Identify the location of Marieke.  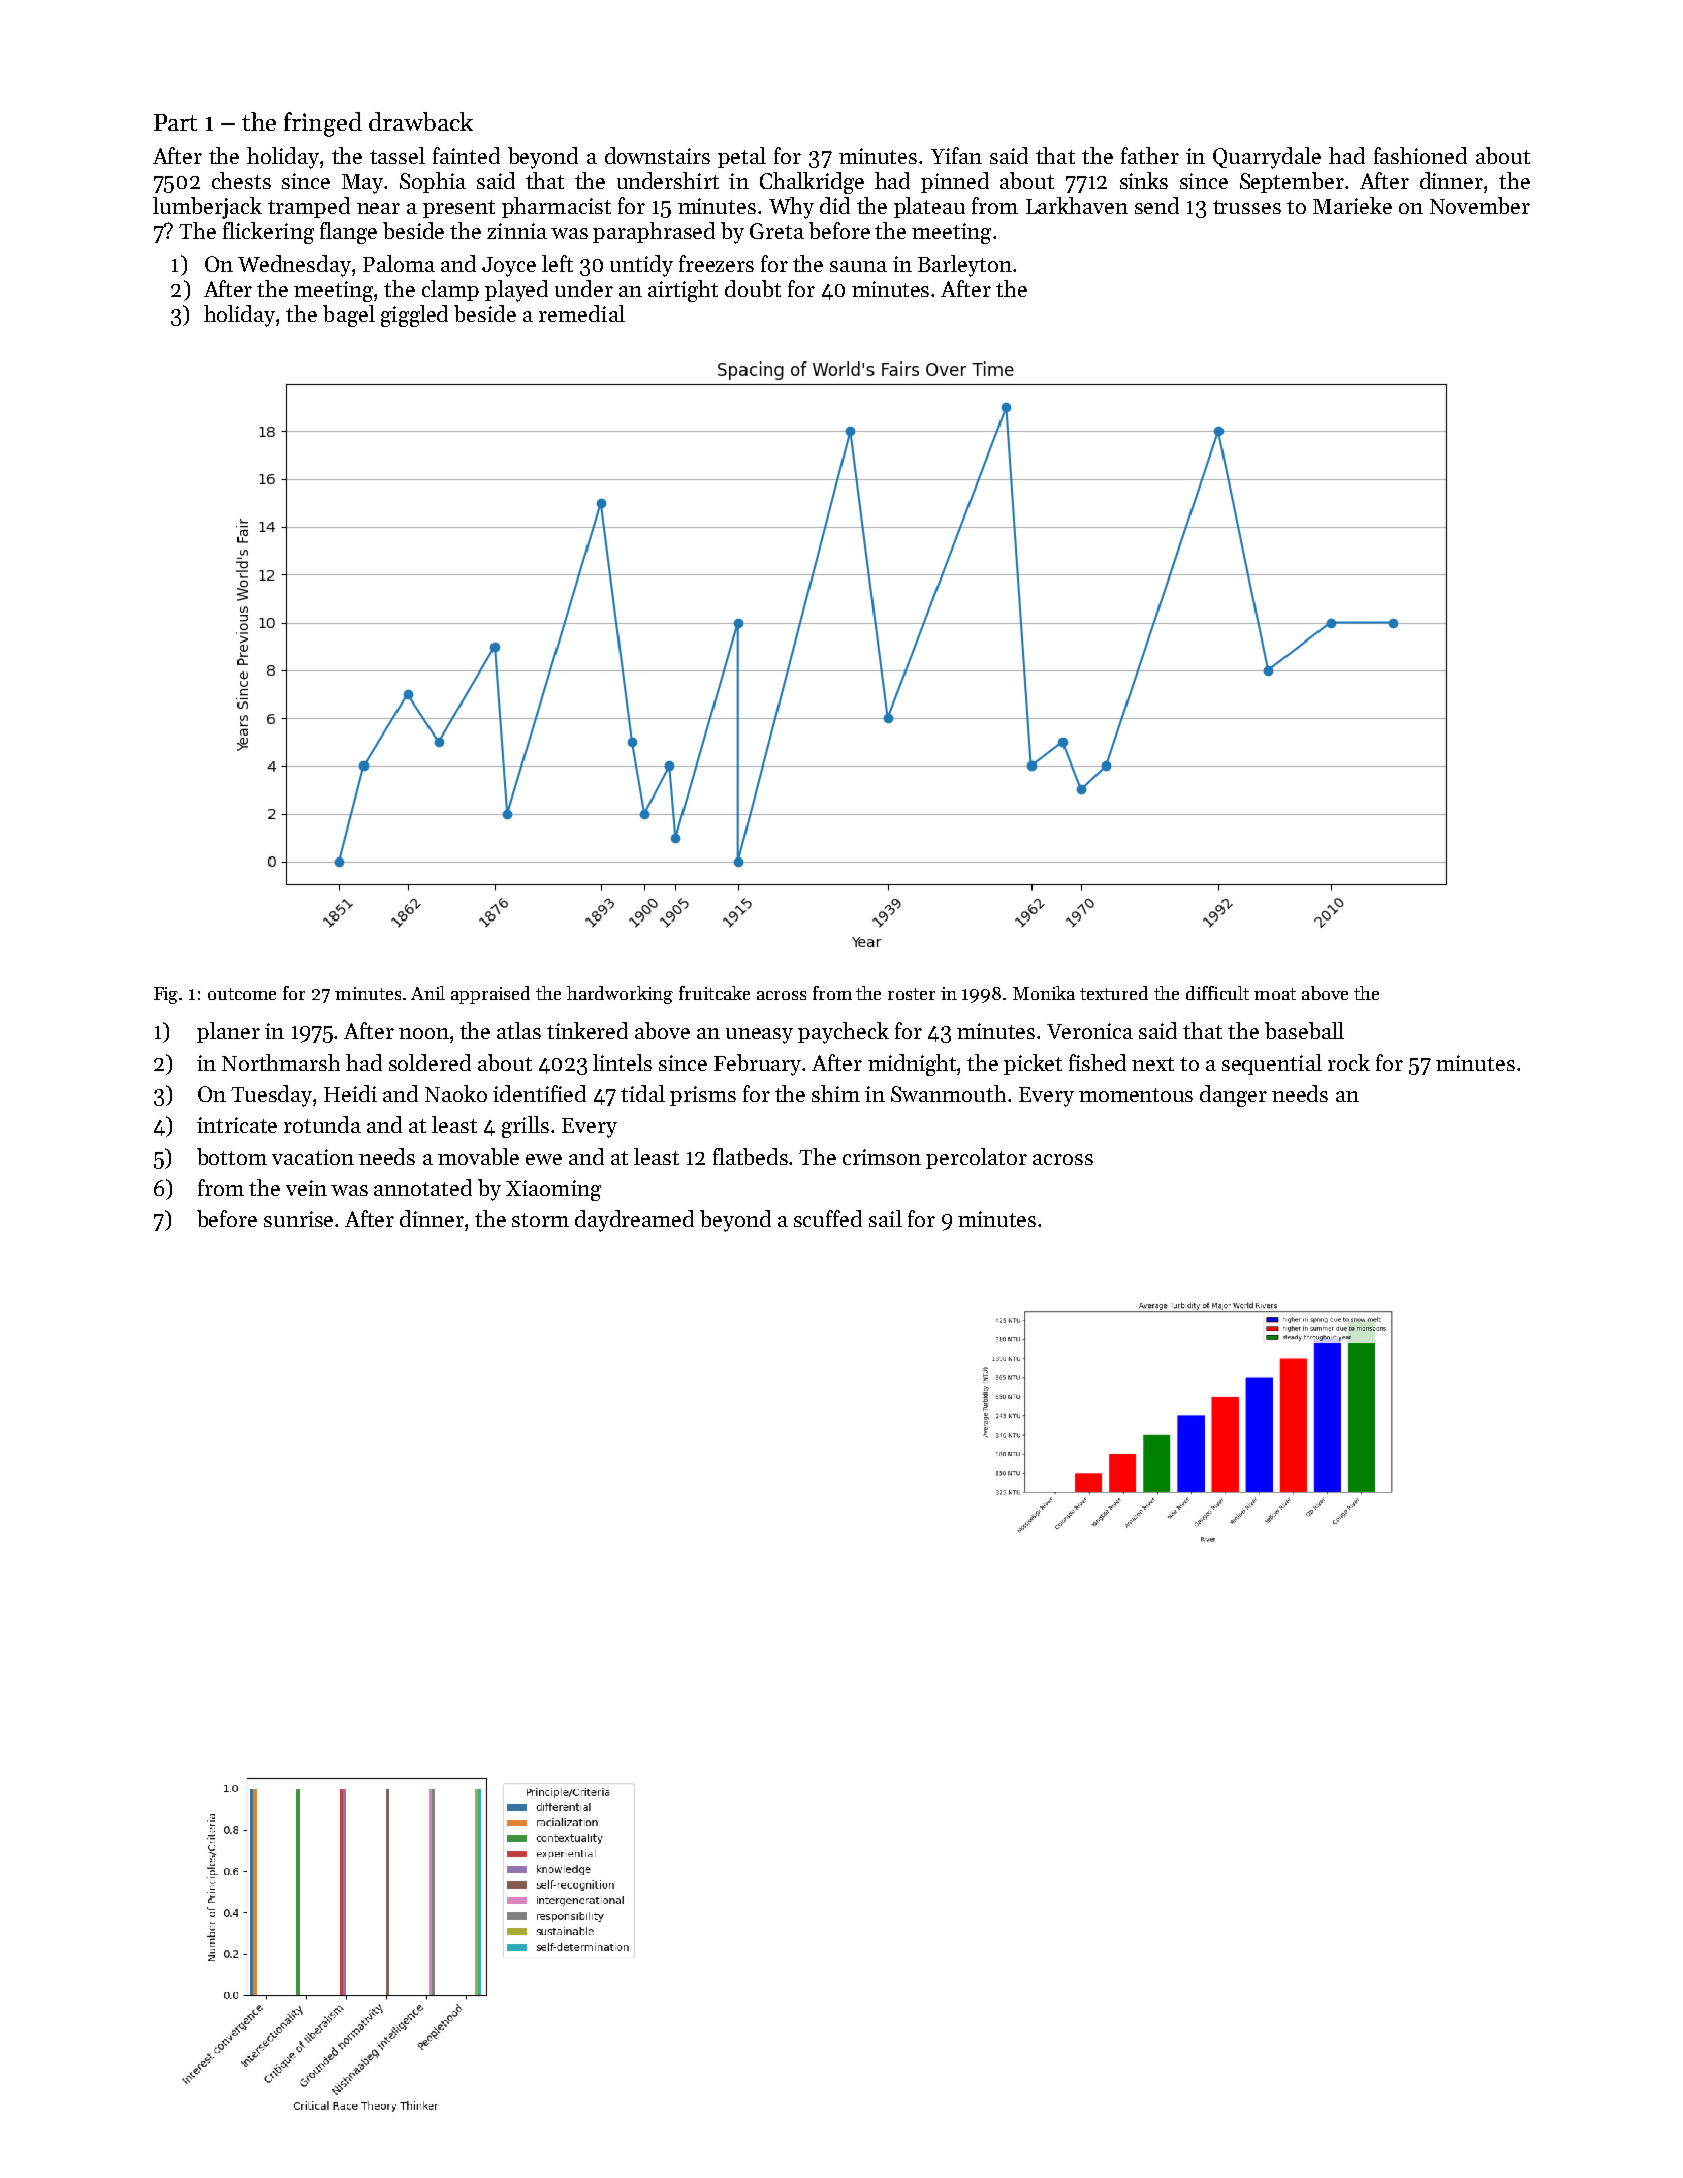
(1352, 205).
